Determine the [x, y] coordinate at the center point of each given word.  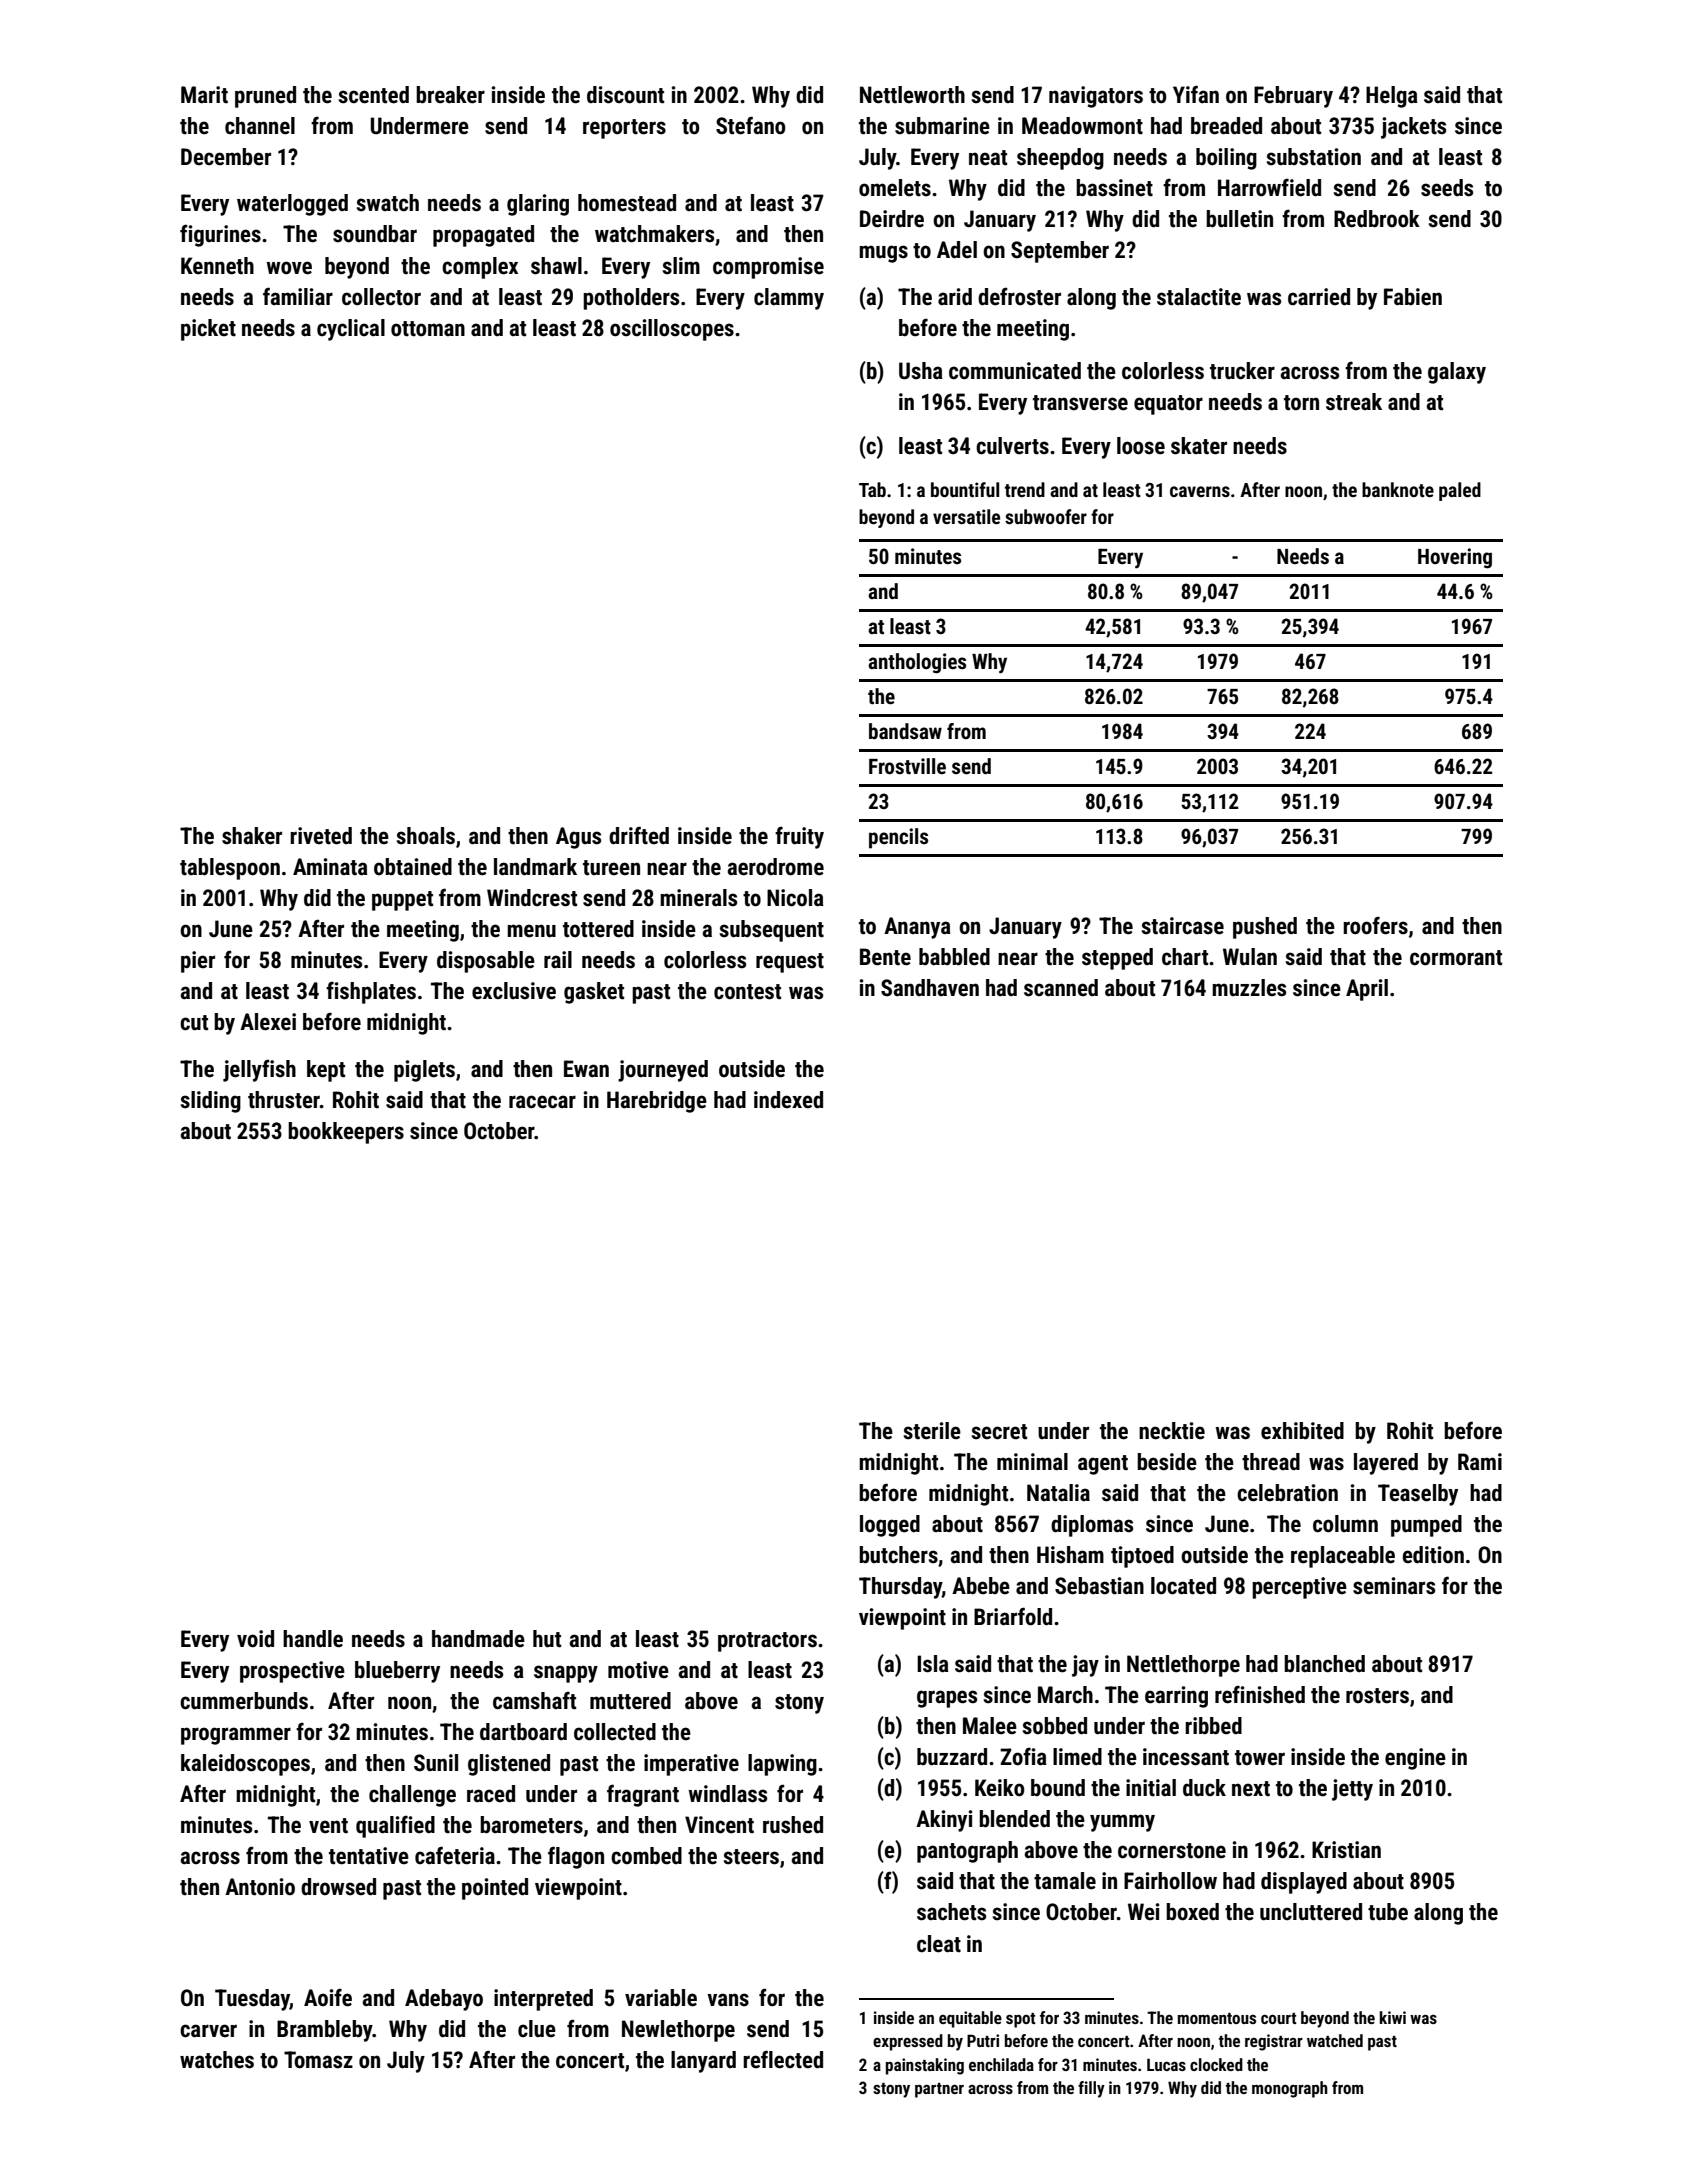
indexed [788, 1100]
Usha [921, 371]
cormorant [1456, 958]
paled [1460, 491]
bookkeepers [346, 1133]
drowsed [338, 1887]
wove [289, 268]
